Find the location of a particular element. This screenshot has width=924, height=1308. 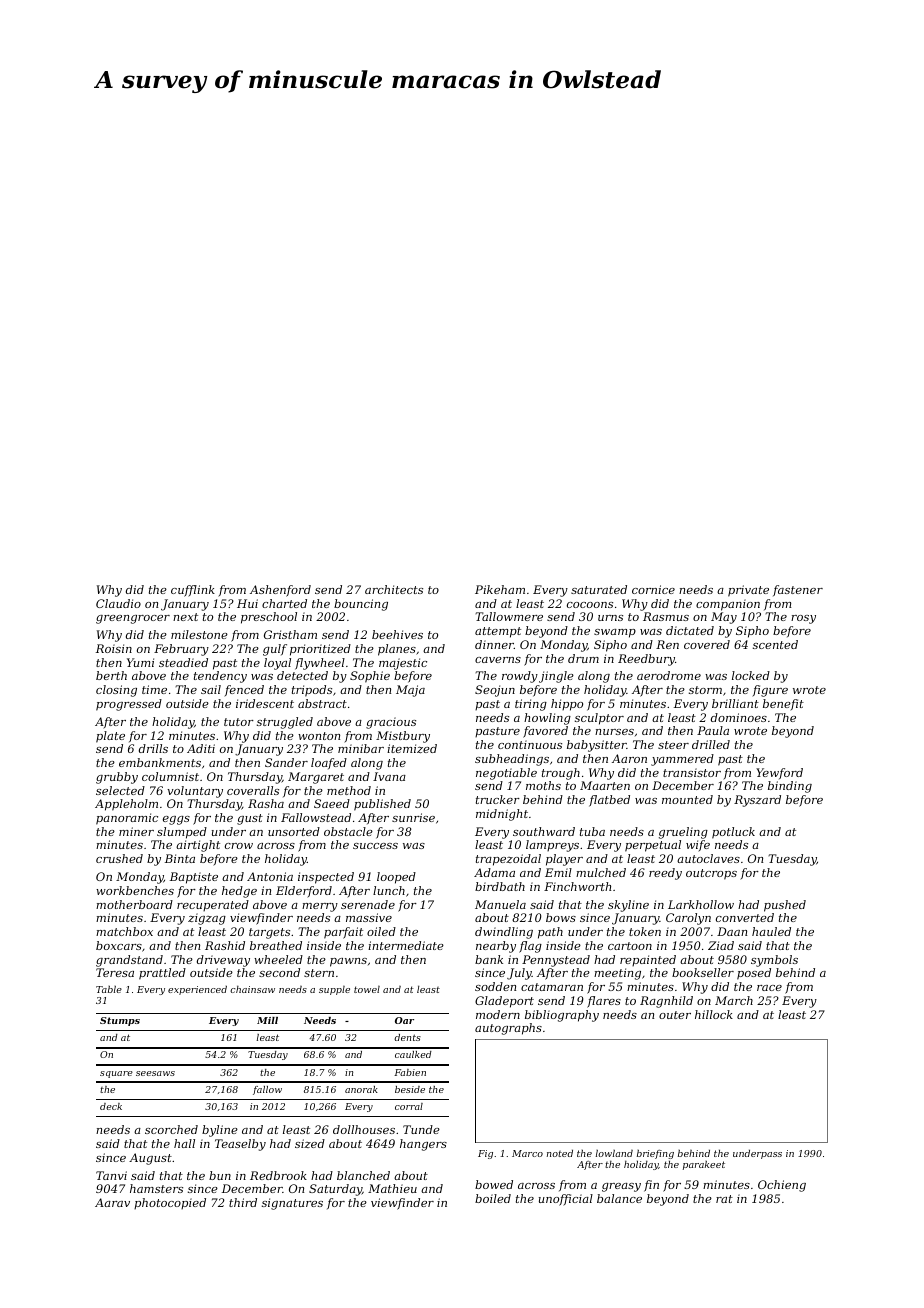

architects is located at coordinates (394, 589).
